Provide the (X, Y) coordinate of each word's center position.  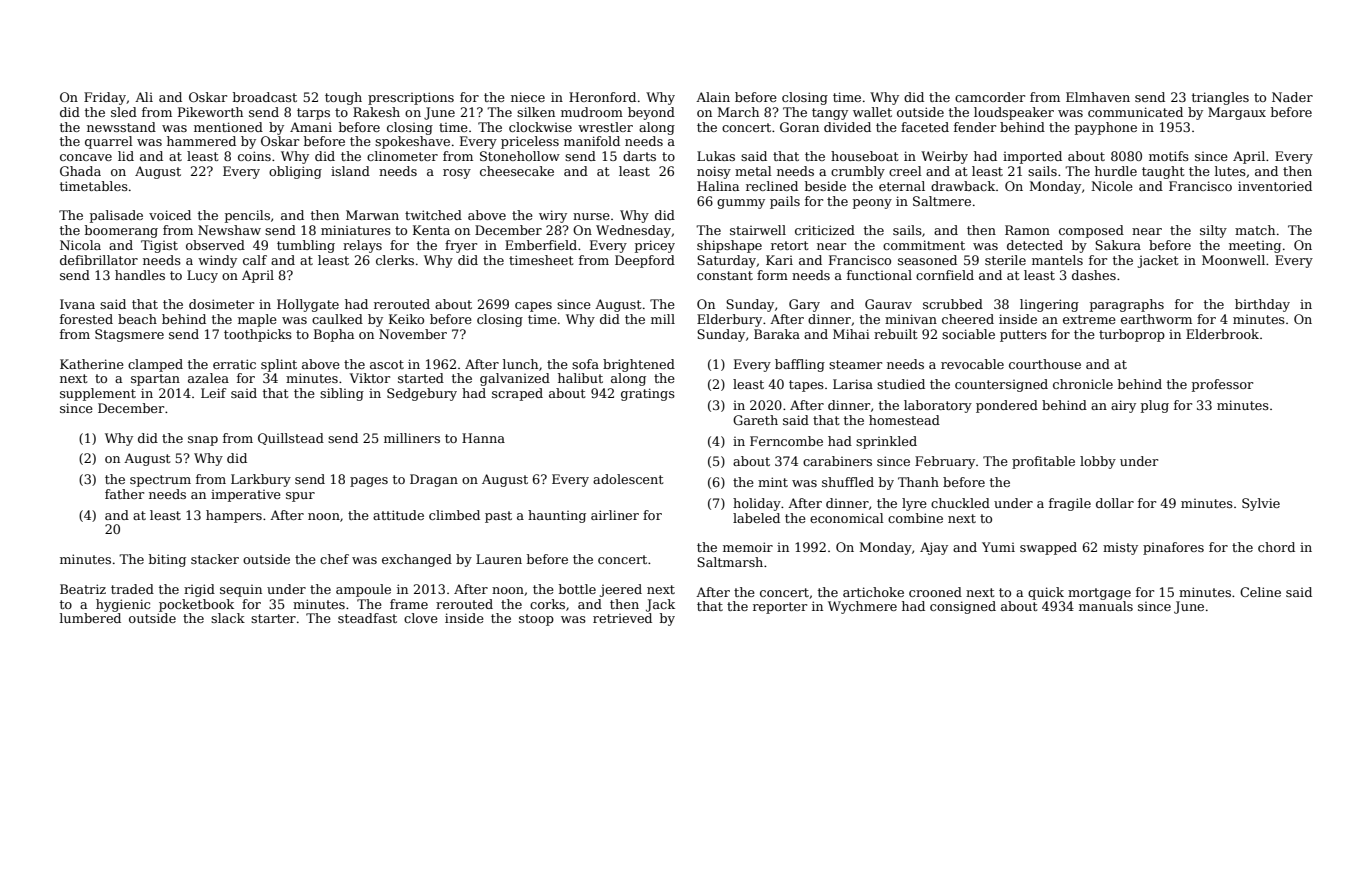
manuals (1106, 606)
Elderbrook (1222, 334)
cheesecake (517, 171)
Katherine (92, 364)
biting (167, 560)
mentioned (228, 127)
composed (1091, 231)
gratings (648, 394)
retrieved (622, 618)
